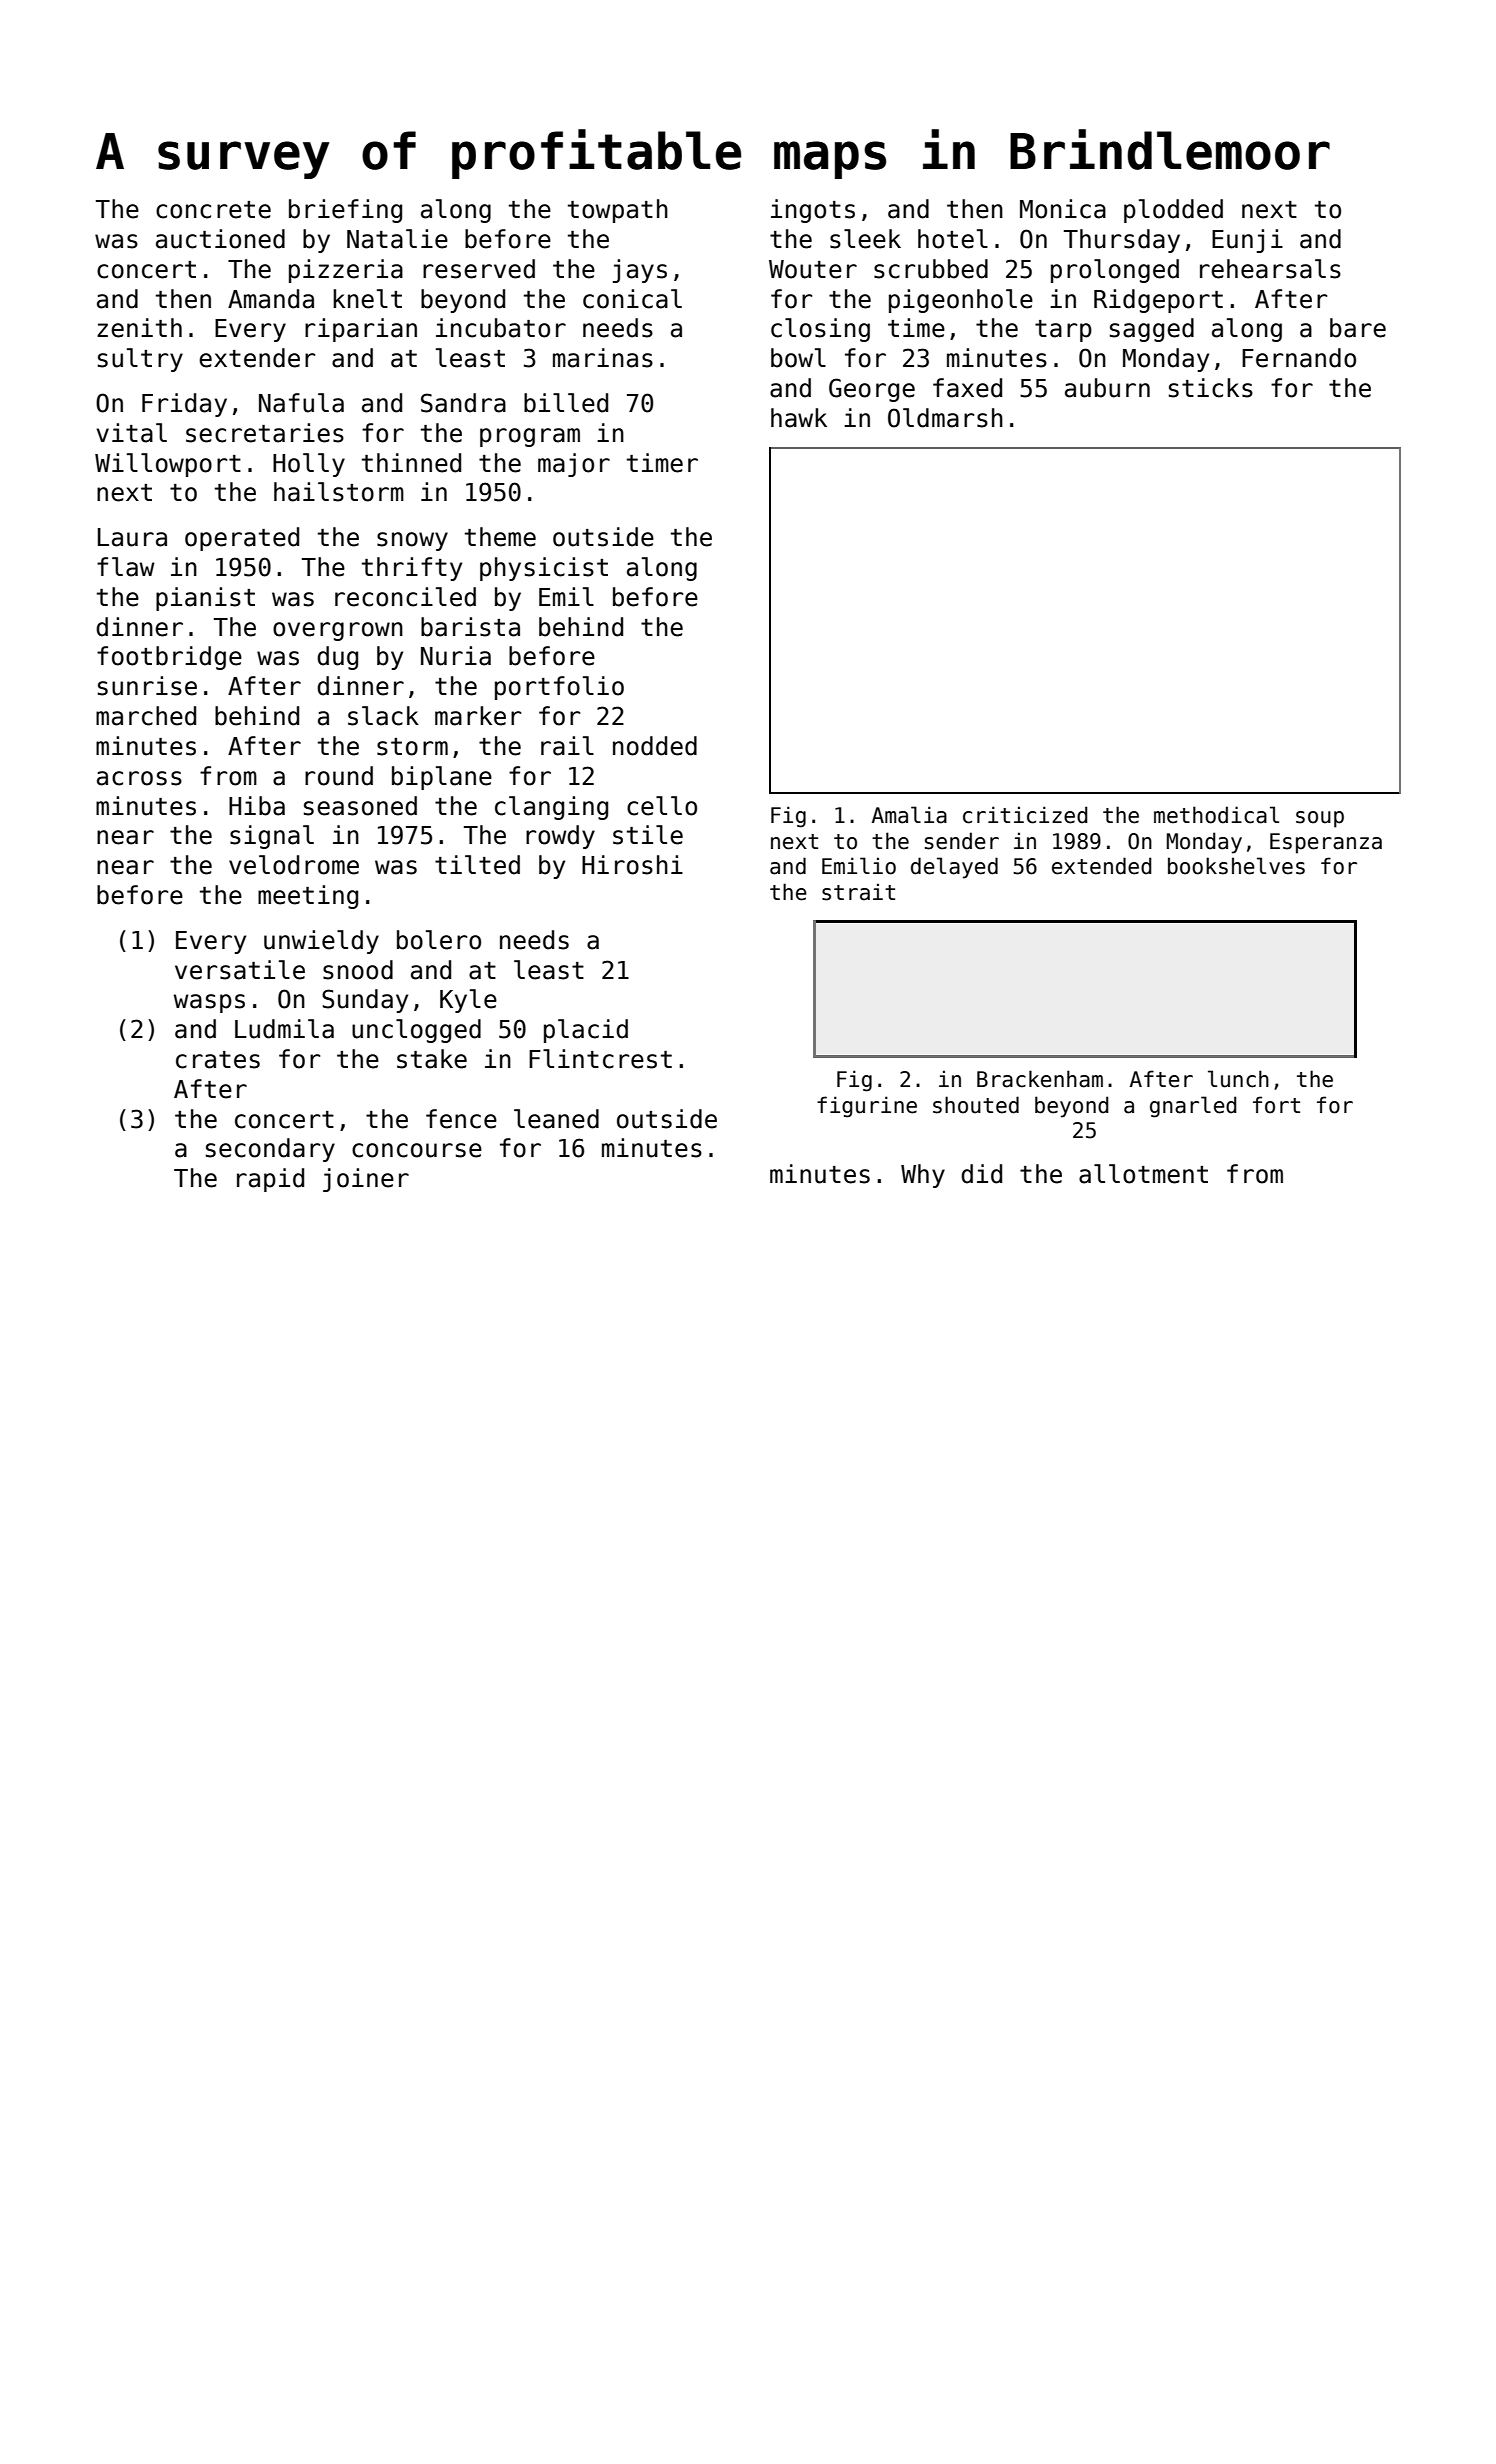  I want to click on plodded, so click(1173, 211).
